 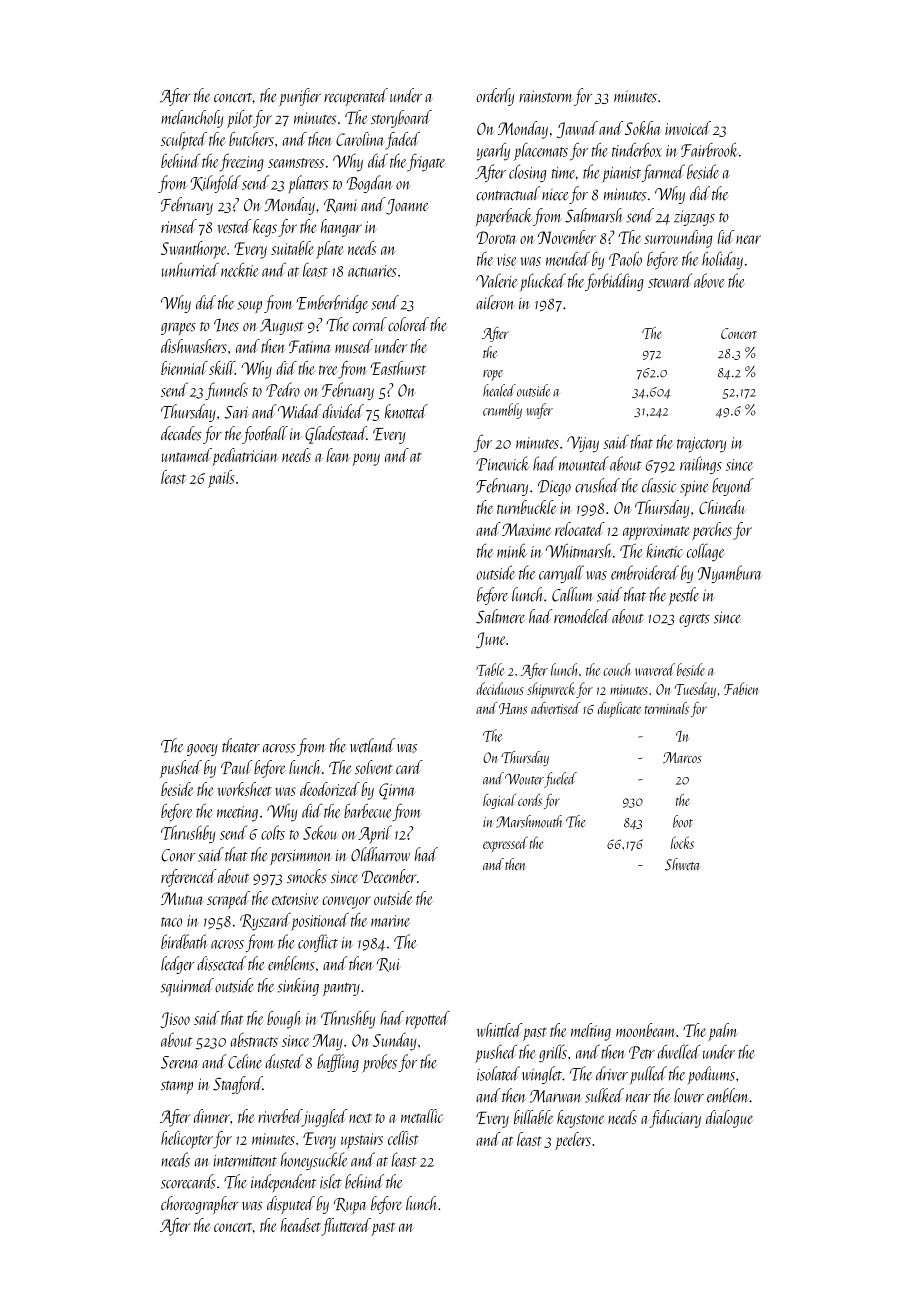 I want to click on melancholy, so click(x=192, y=119).
